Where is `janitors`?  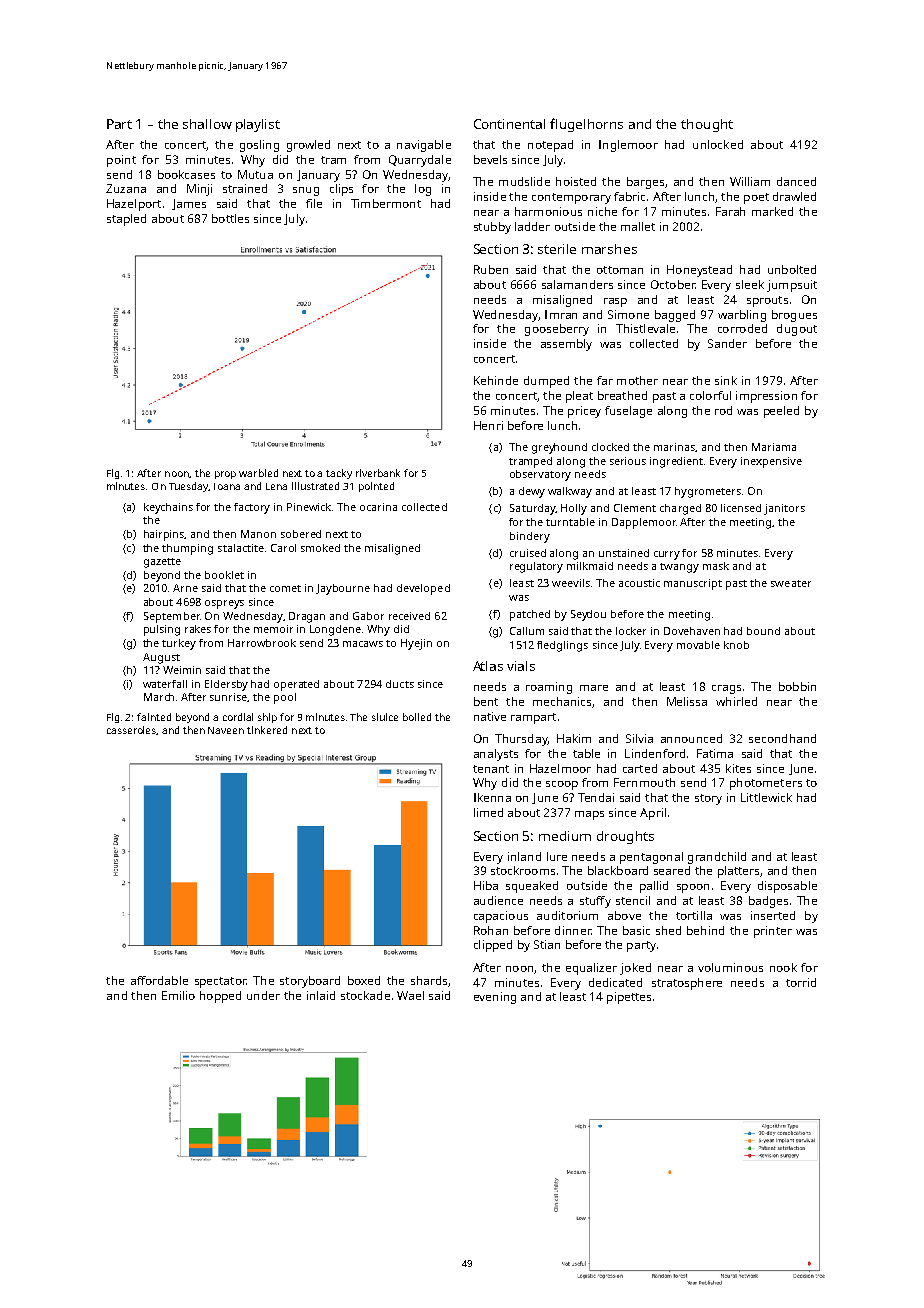 janitors is located at coordinates (784, 509).
